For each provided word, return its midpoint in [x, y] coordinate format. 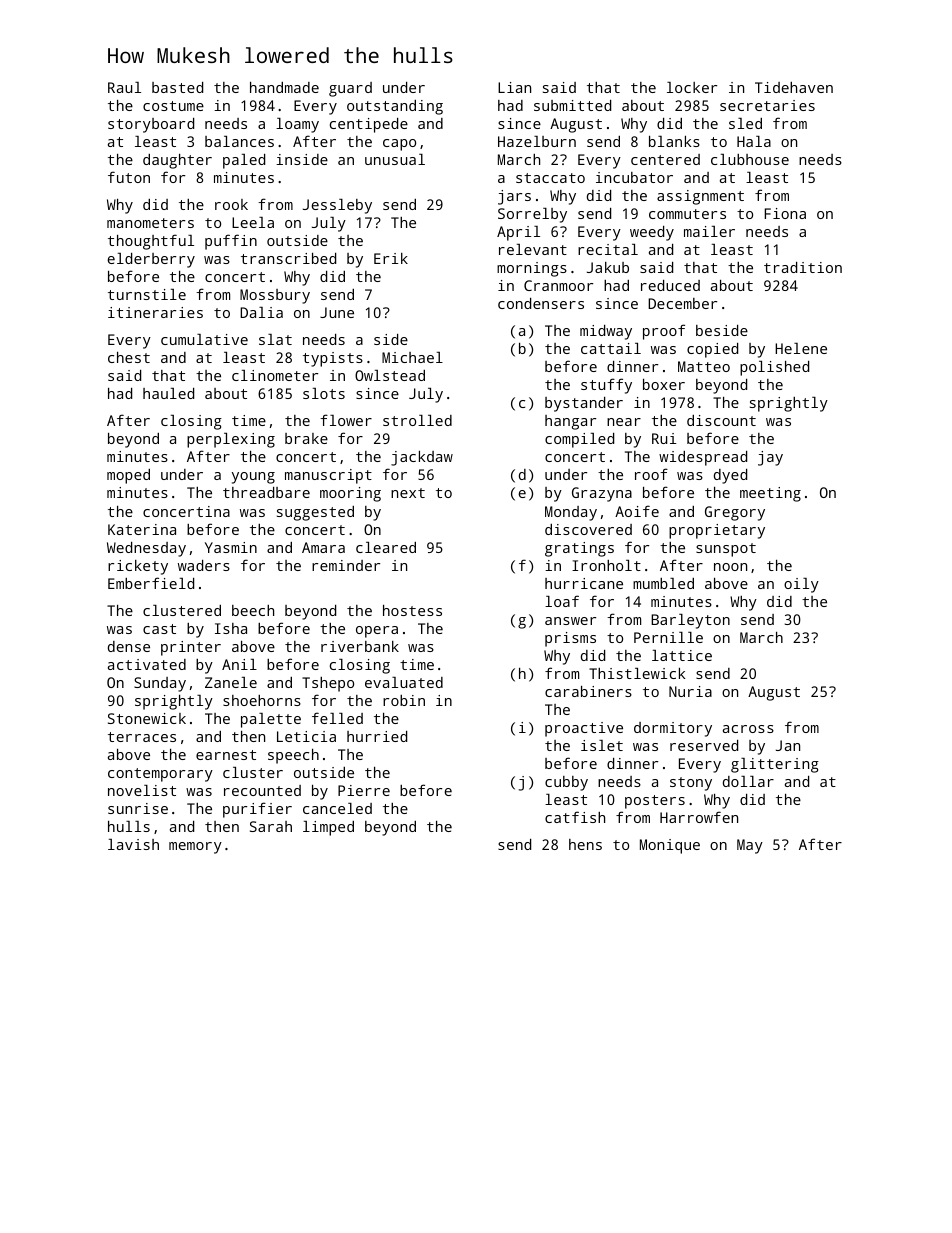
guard [350, 89]
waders [204, 565]
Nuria [690, 691]
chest [129, 357]
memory [195, 848]
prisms [570, 639]
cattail [611, 348]
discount [721, 420]
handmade [284, 87]
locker [692, 87]
